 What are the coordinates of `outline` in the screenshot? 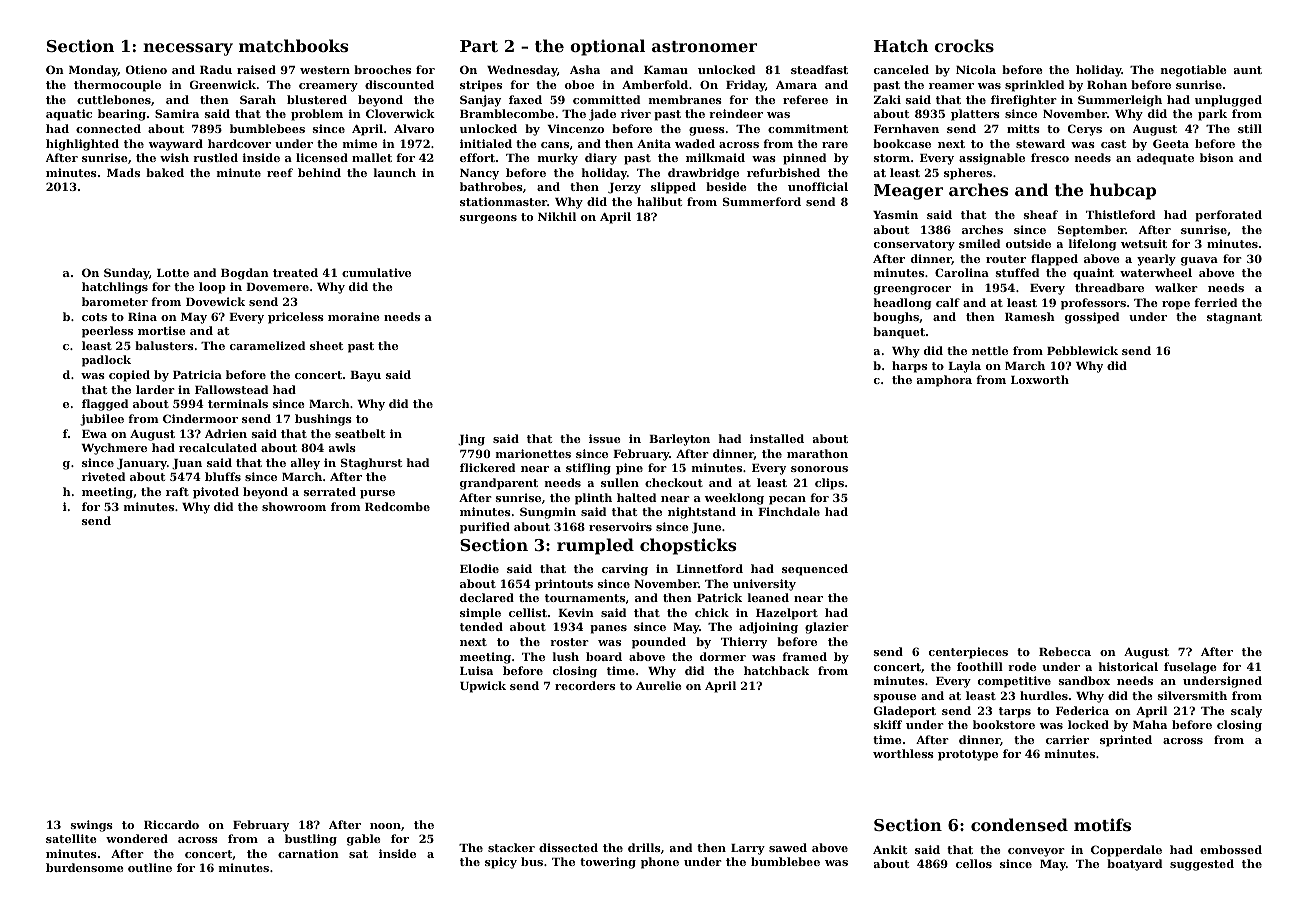 It's located at (150, 867).
